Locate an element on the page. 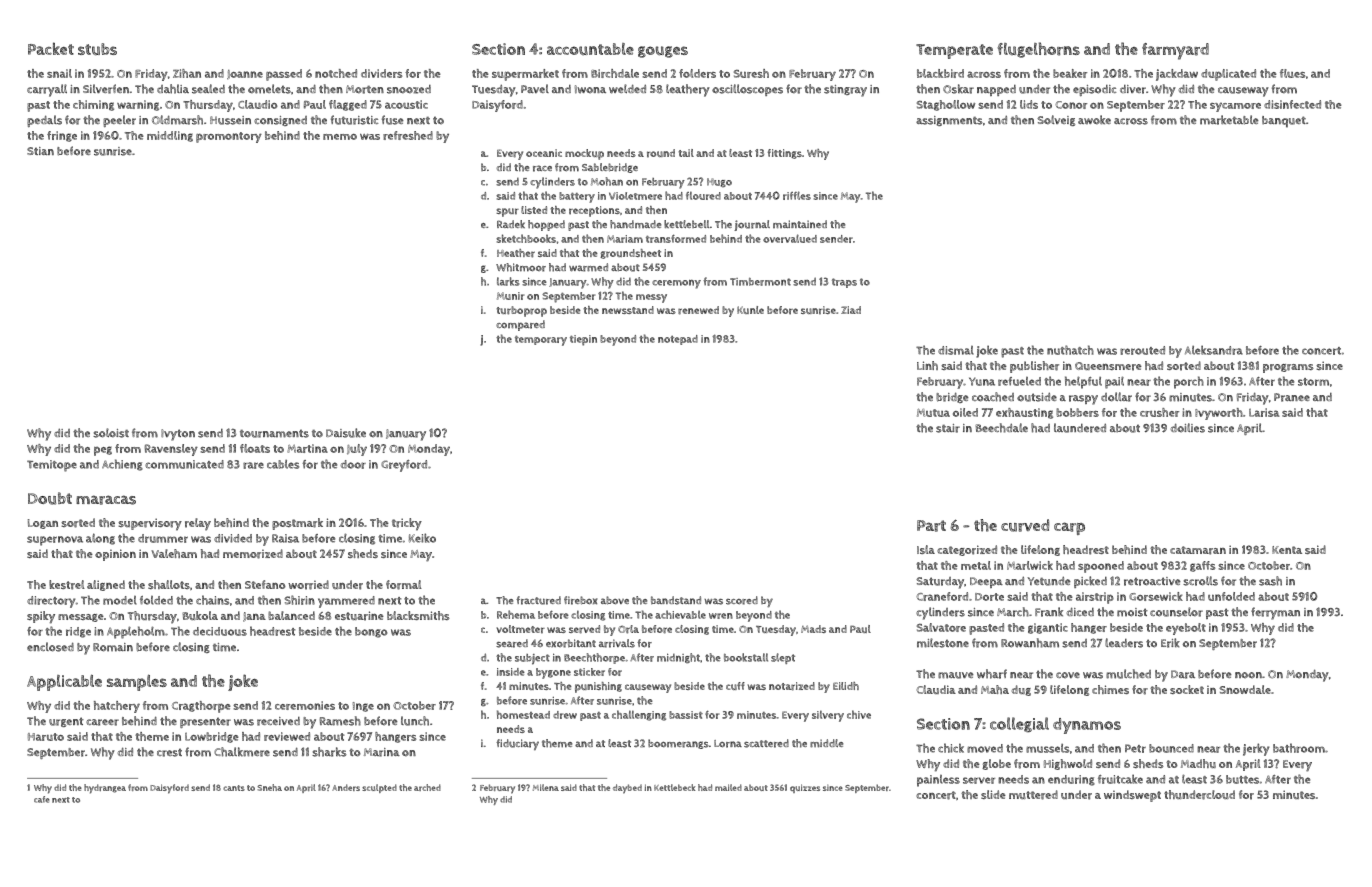 This page has width=1372, height=887. flues is located at coordinates (1292, 73).
